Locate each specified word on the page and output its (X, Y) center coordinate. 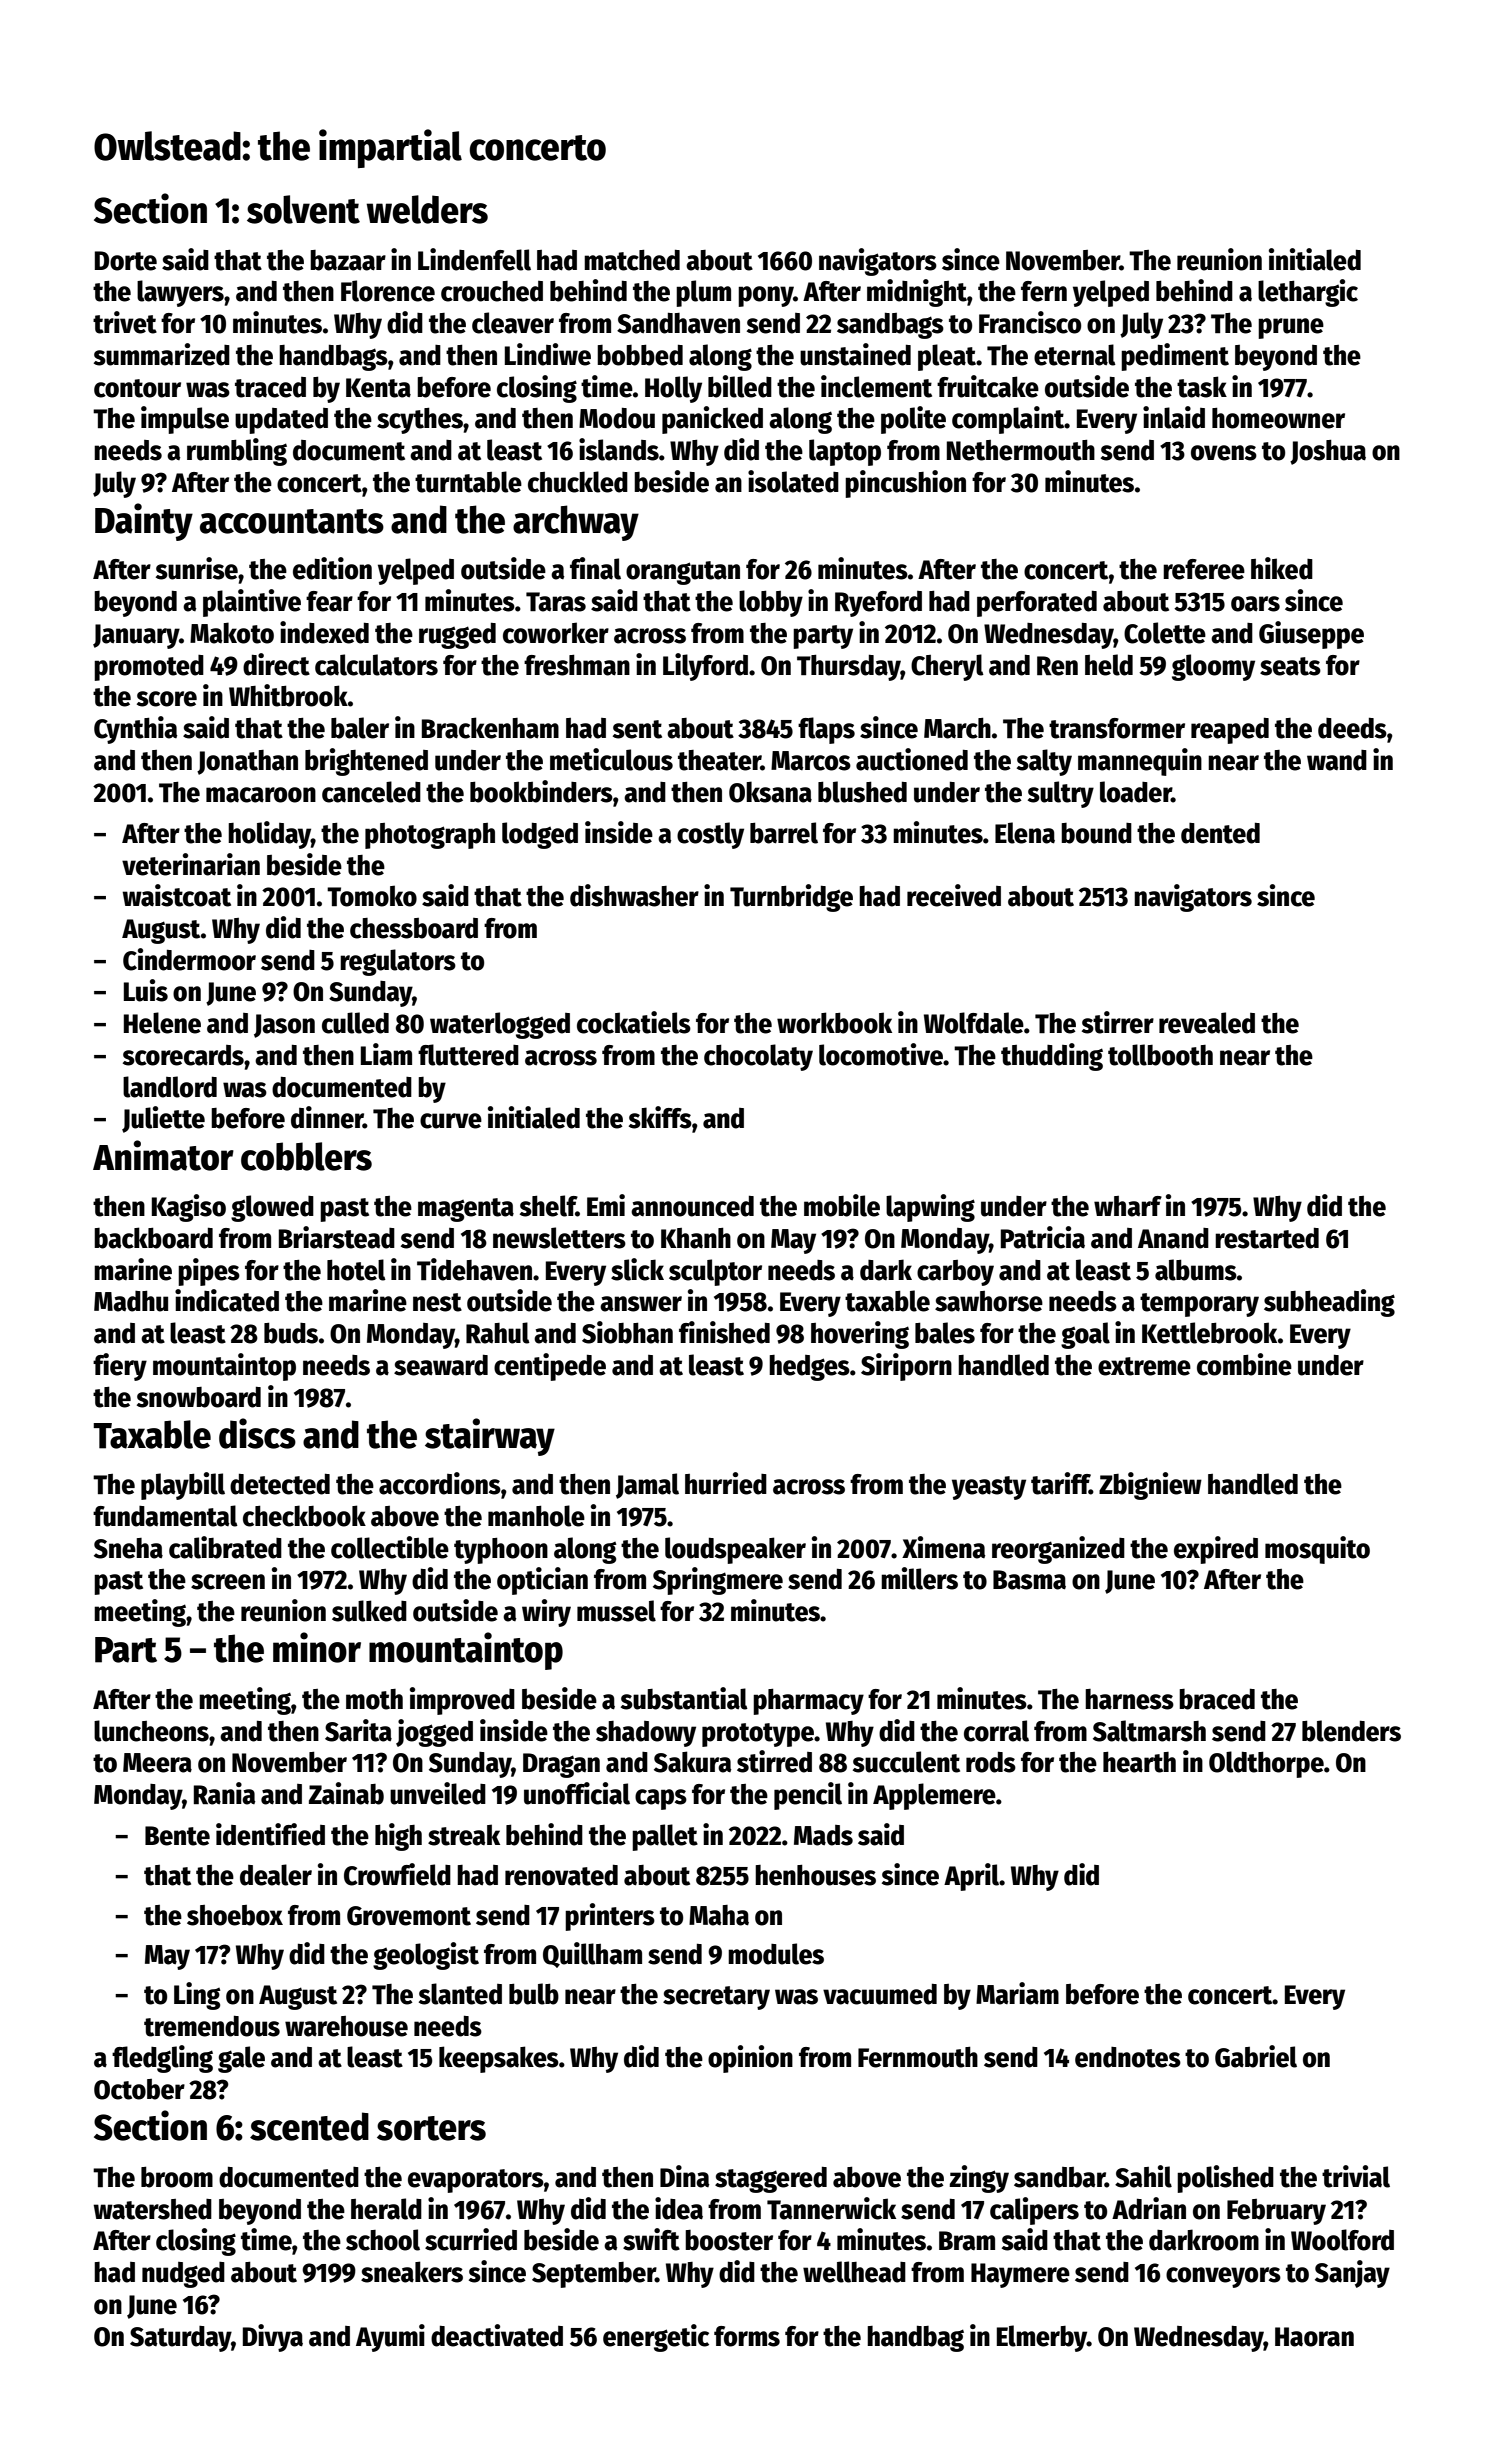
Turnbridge (791, 898)
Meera (157, 1763)
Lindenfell (474, 259)
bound (1096, 833)
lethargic (1308, 293)
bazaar (348, 260)
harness (1129, 1699)
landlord (170, 1087)
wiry (546, 1613)
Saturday (180, 2339)
